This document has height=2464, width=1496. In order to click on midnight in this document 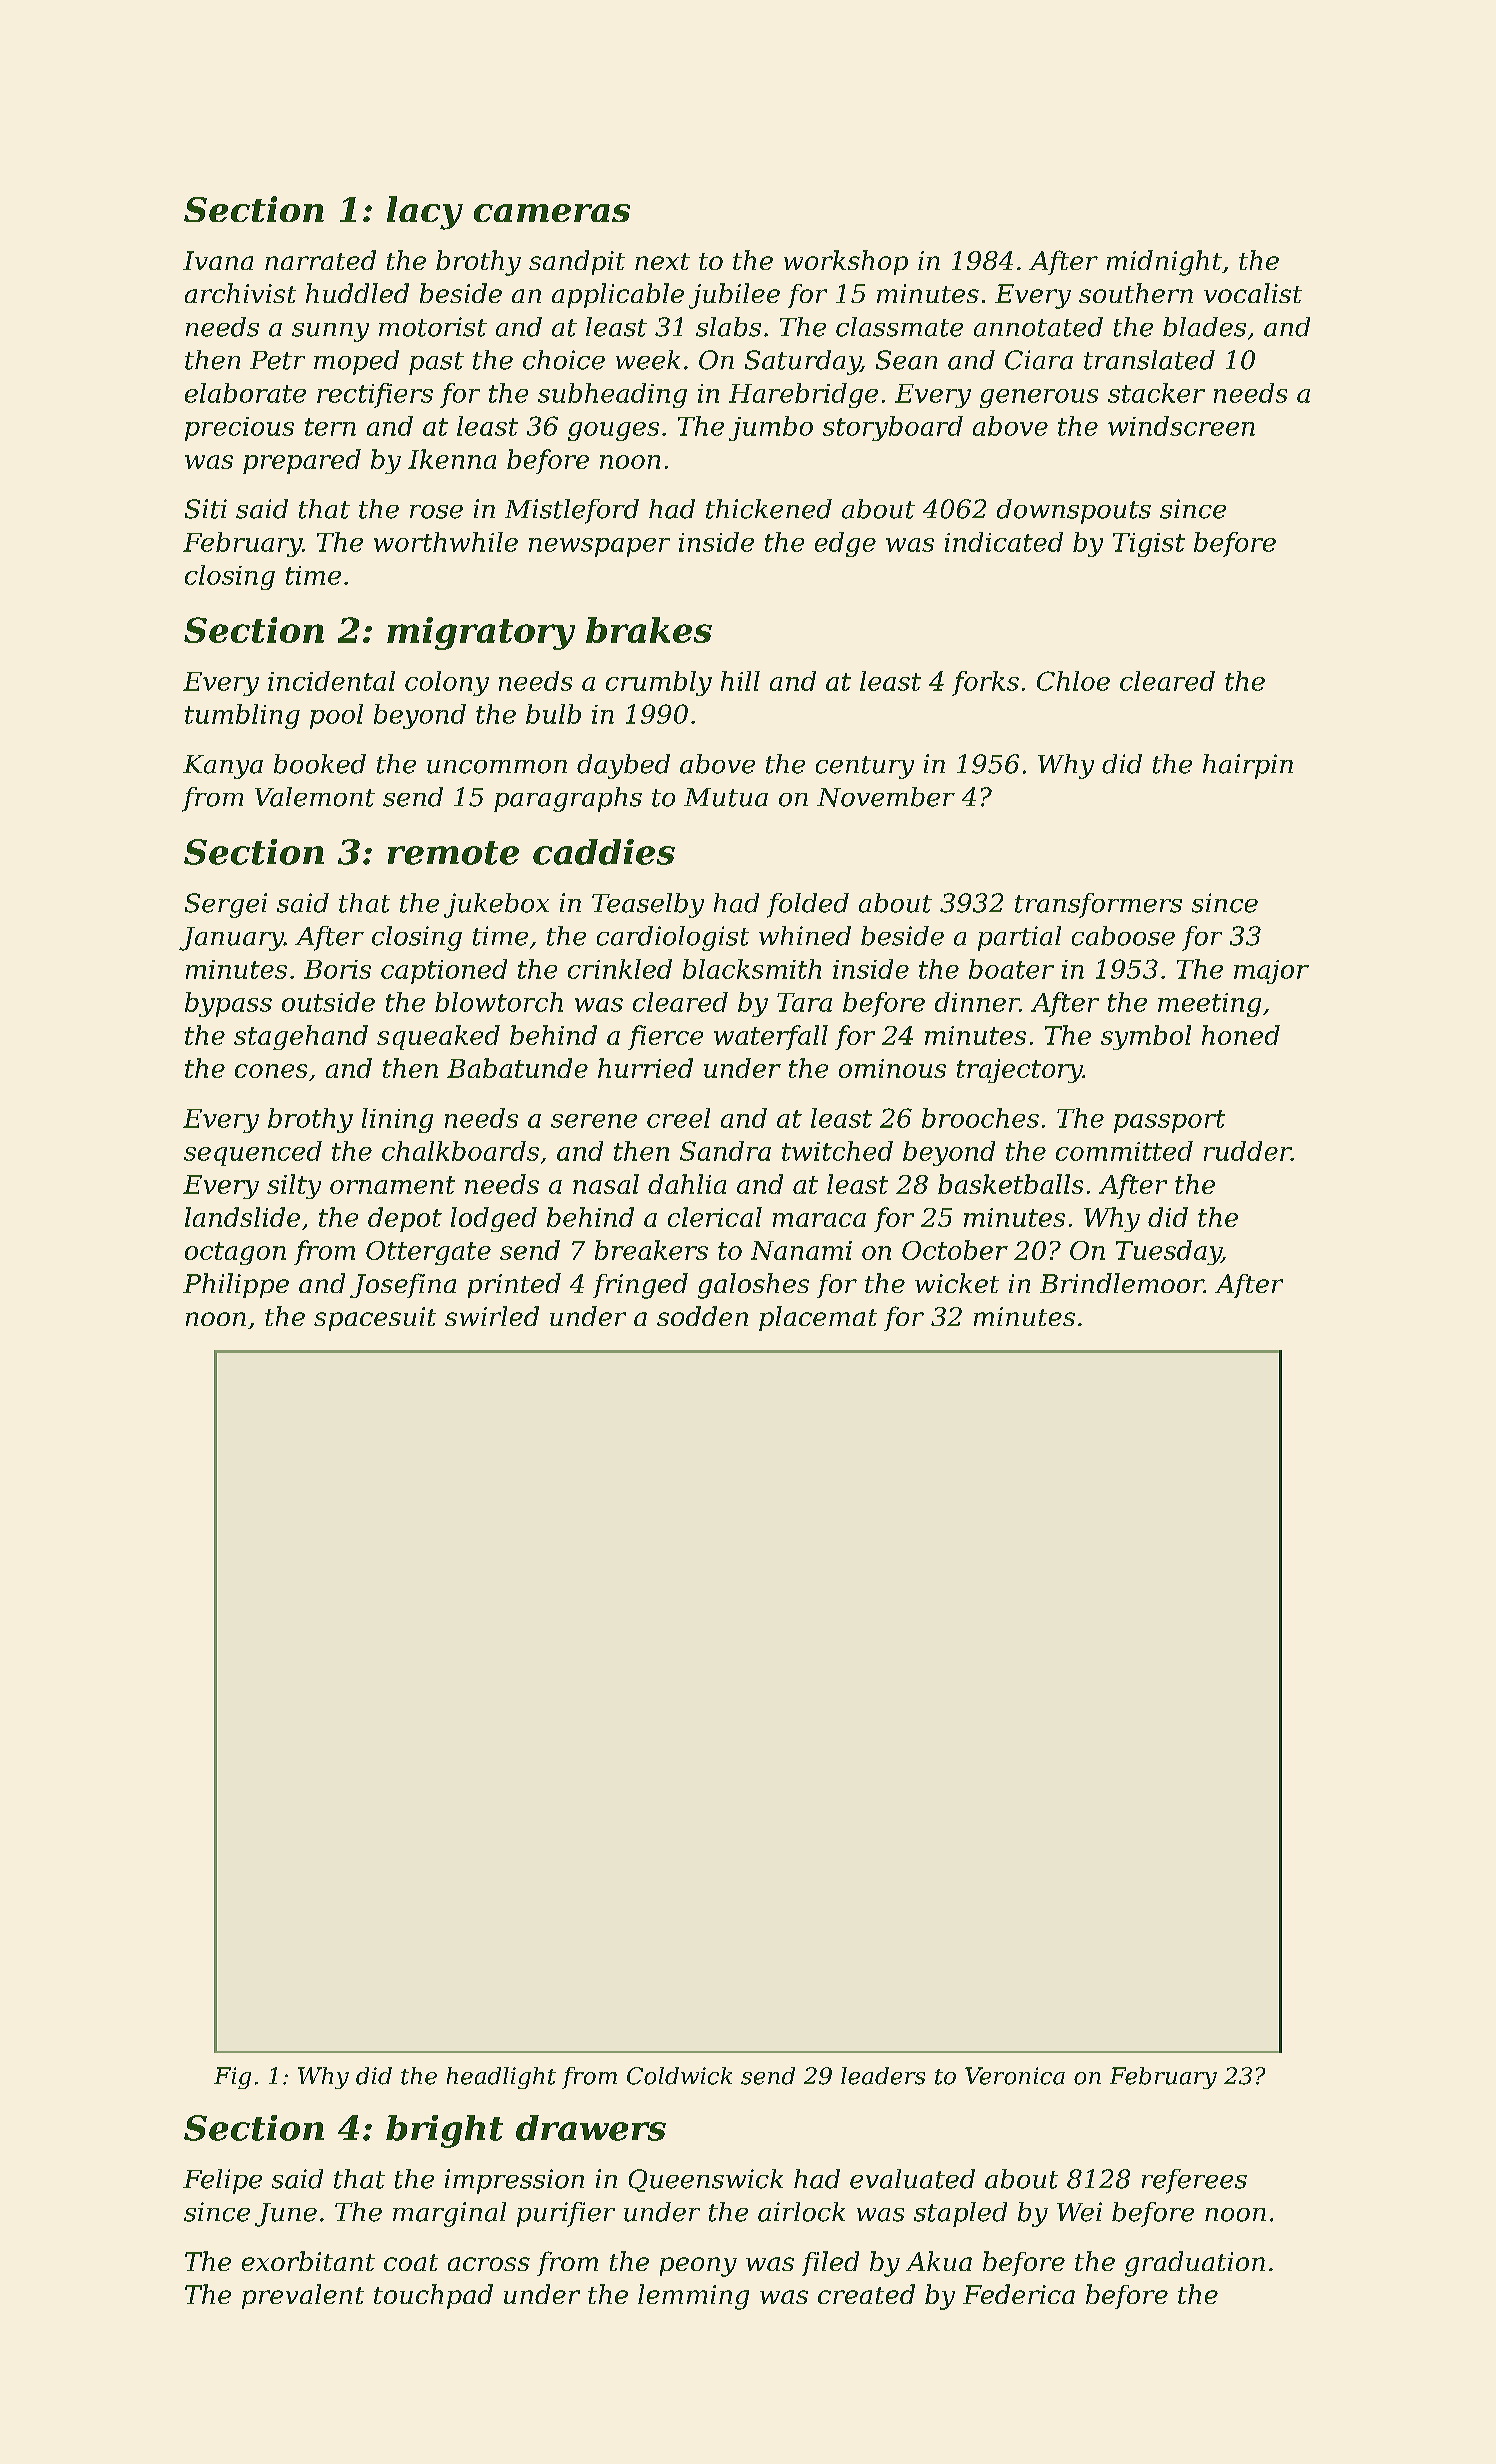, I will do `click(1164, 263)`.
